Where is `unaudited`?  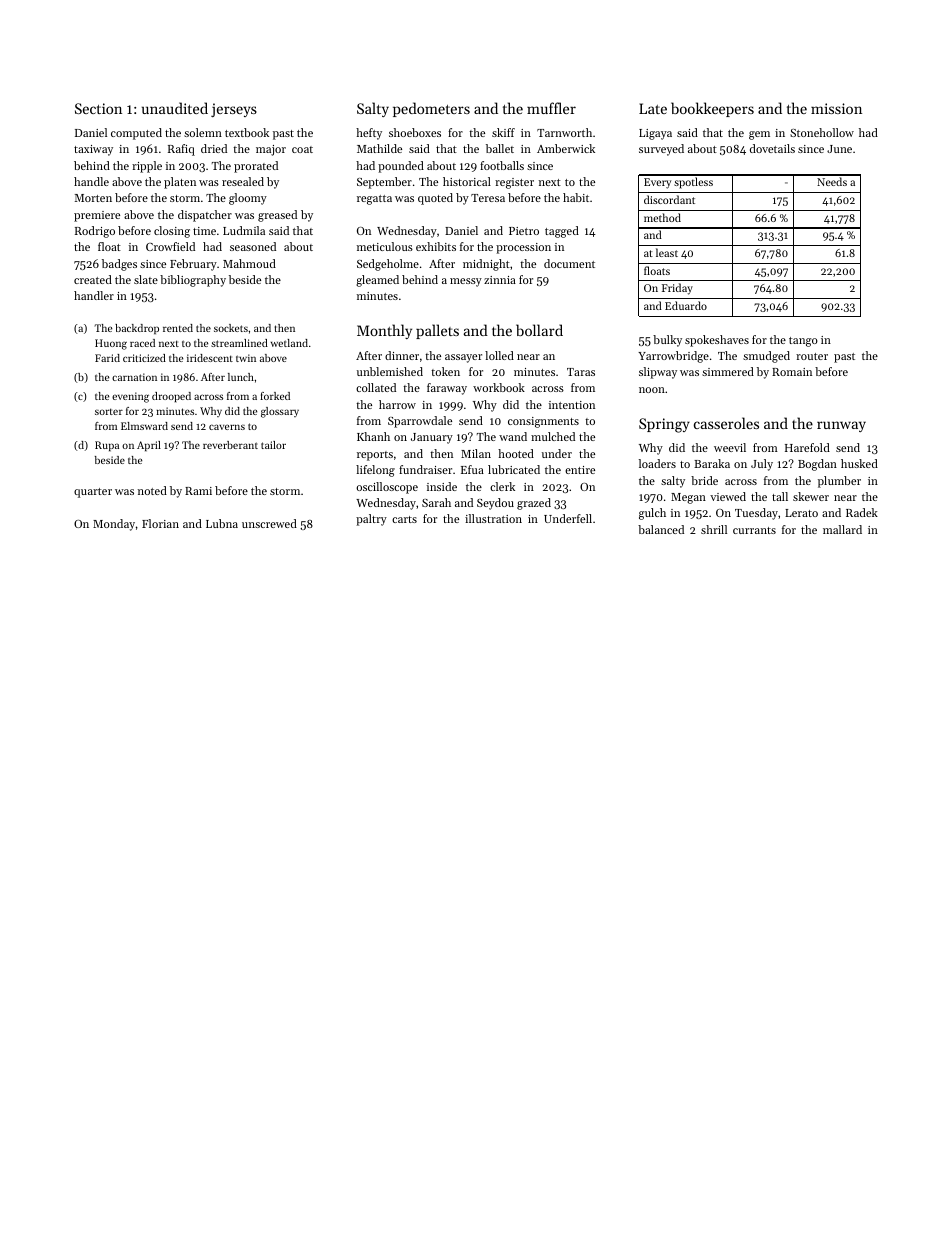 unaudited is located at coordinates (175, 108).
